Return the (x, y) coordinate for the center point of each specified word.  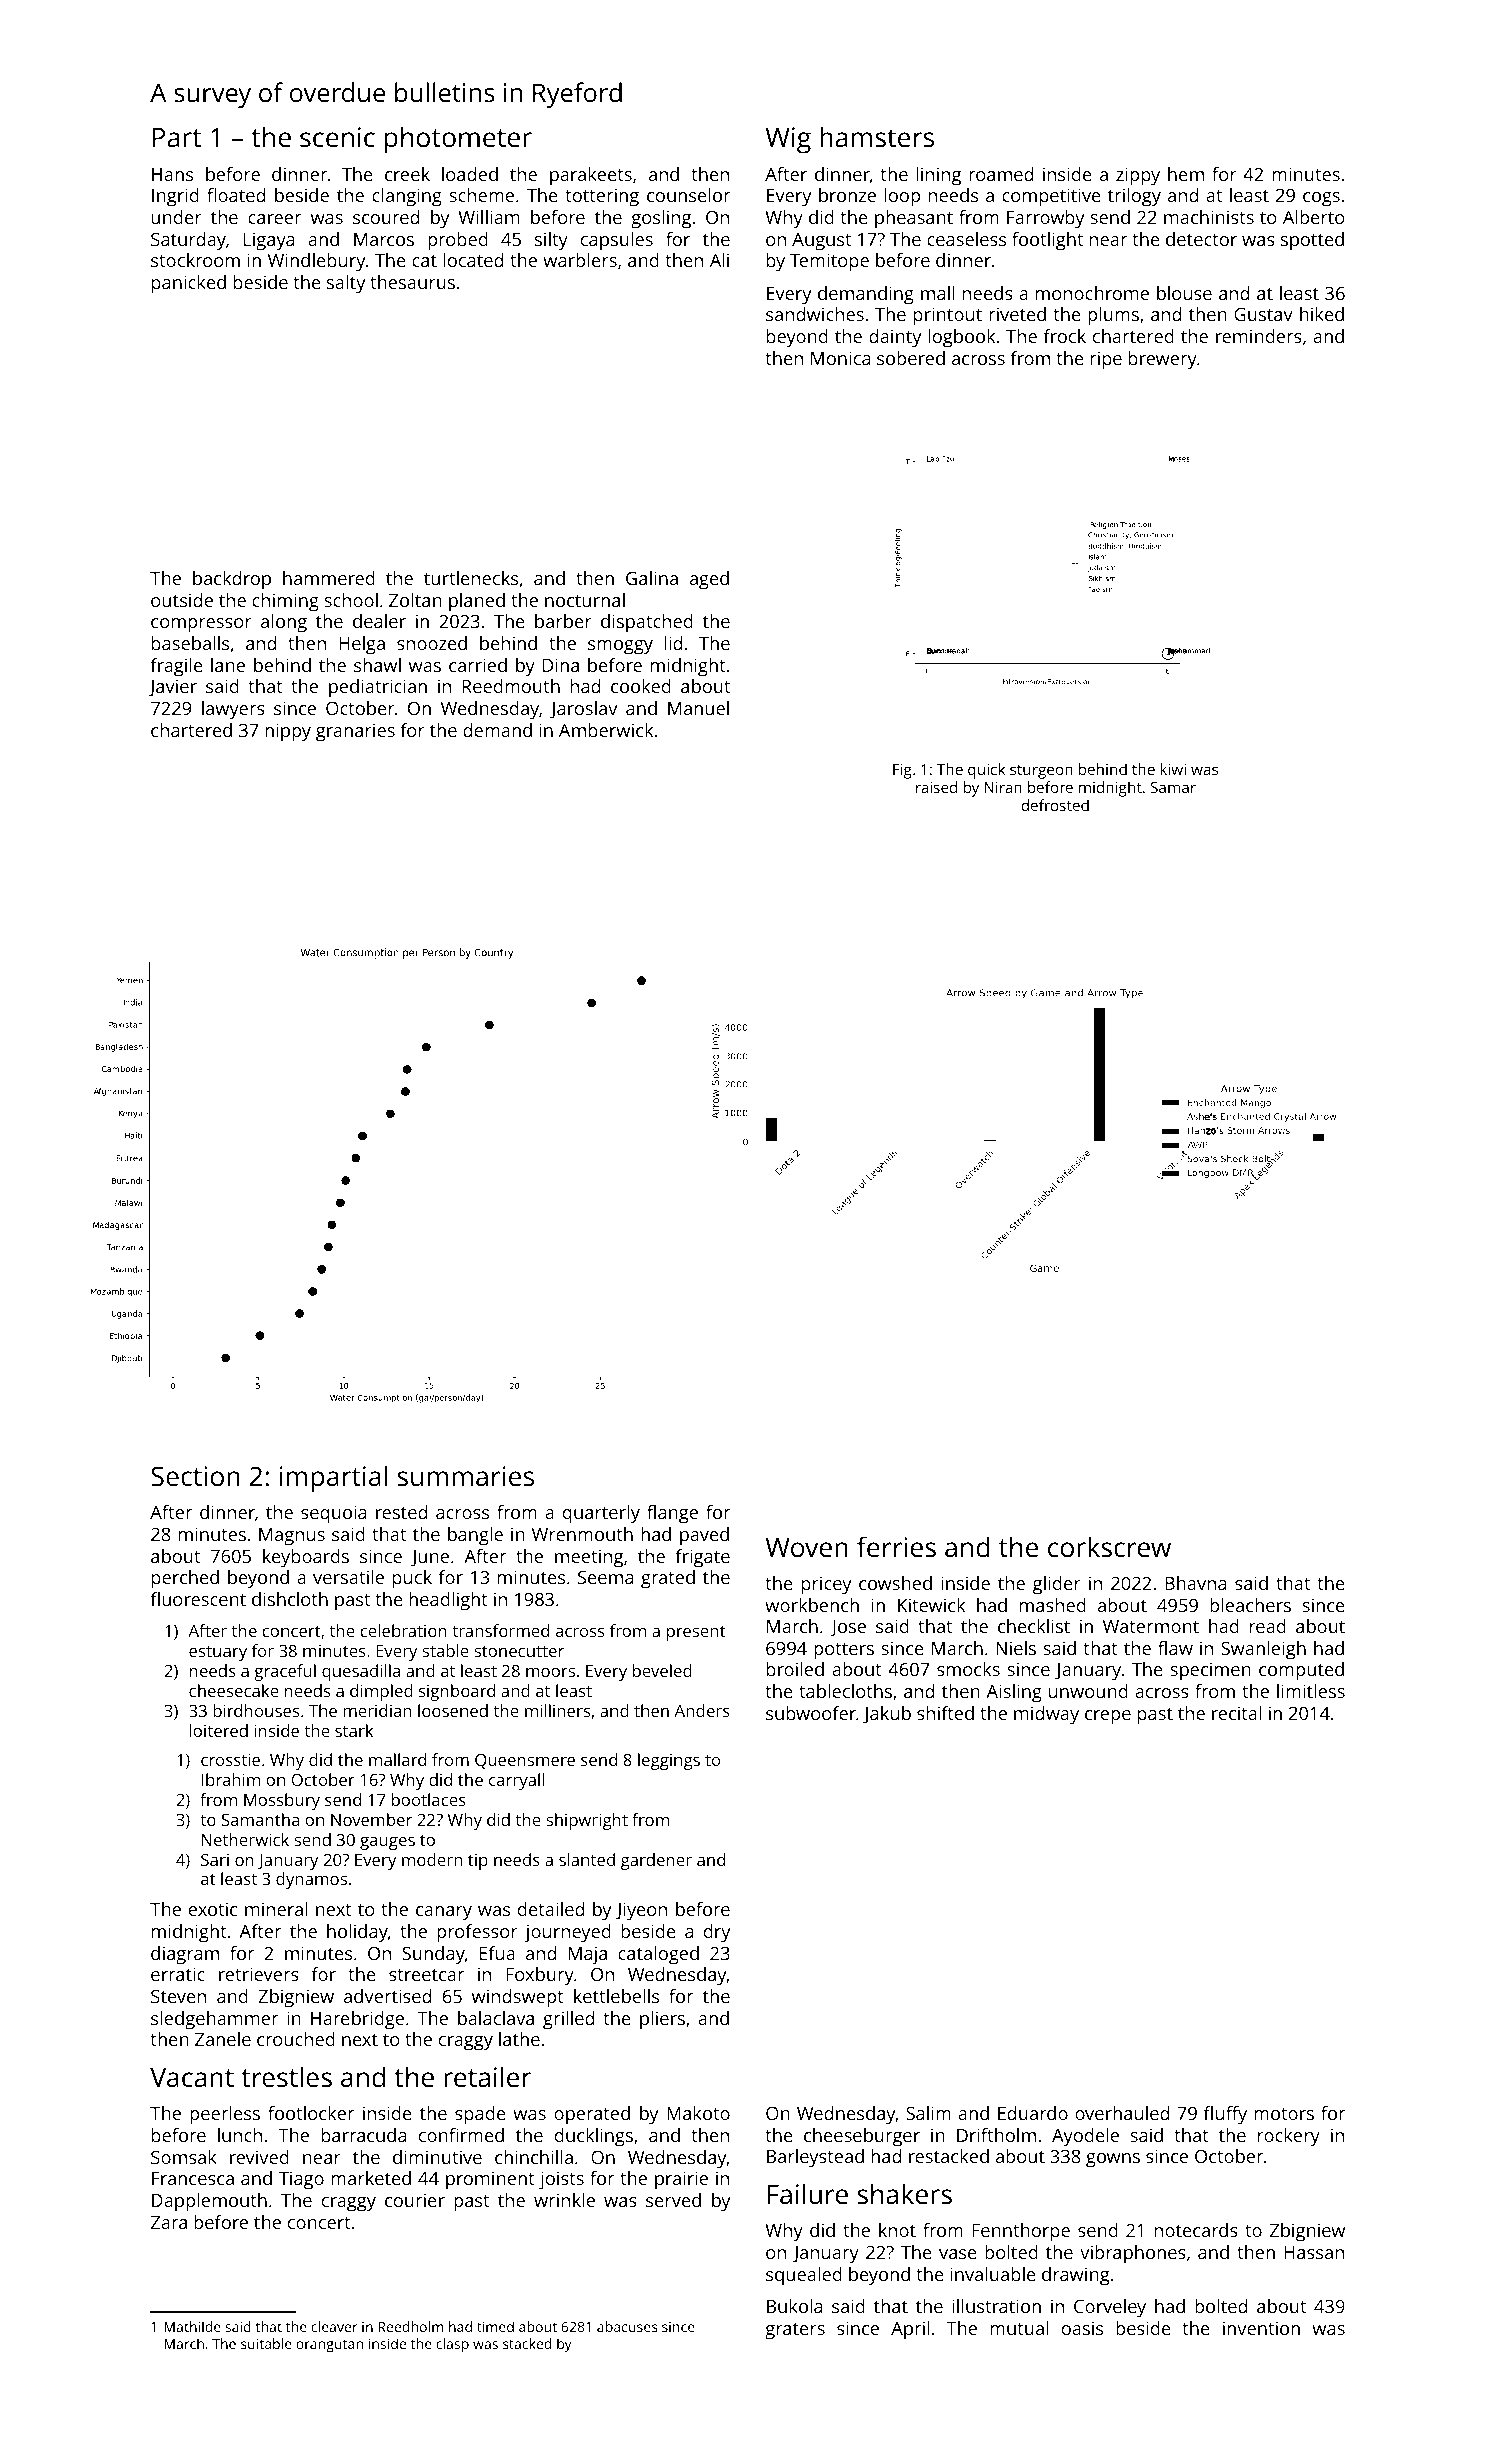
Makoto (698, 2113)
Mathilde (192, 2326)
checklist (1034, 1626)
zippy (1138, 176)
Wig (788, 140)
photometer (458, 140)
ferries (896, 1547)
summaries (465, 1476)
